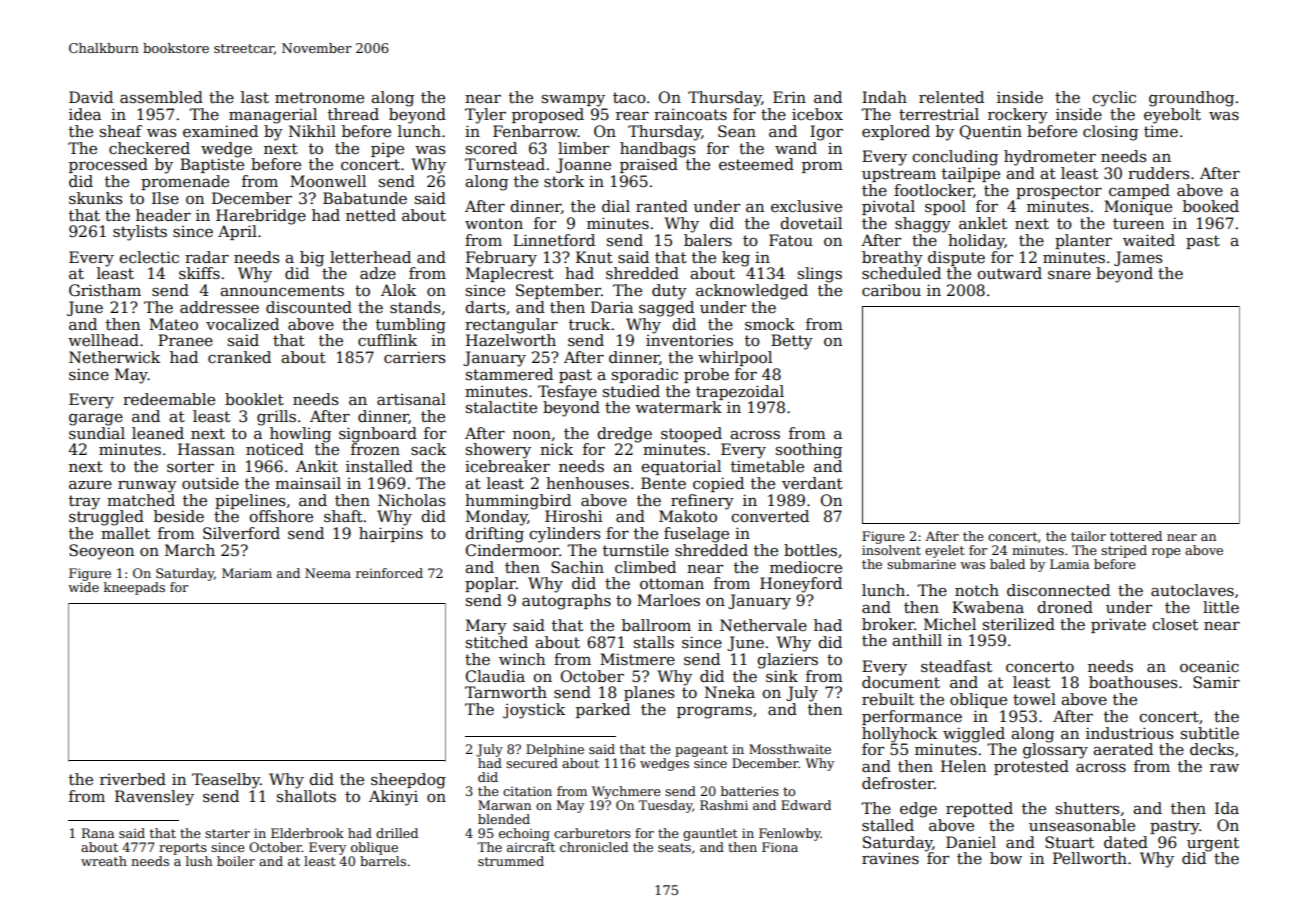 The image size is (1308, 924). Describe the element at coordinates (1211, 206) in the document. I see `booked` at that location.
